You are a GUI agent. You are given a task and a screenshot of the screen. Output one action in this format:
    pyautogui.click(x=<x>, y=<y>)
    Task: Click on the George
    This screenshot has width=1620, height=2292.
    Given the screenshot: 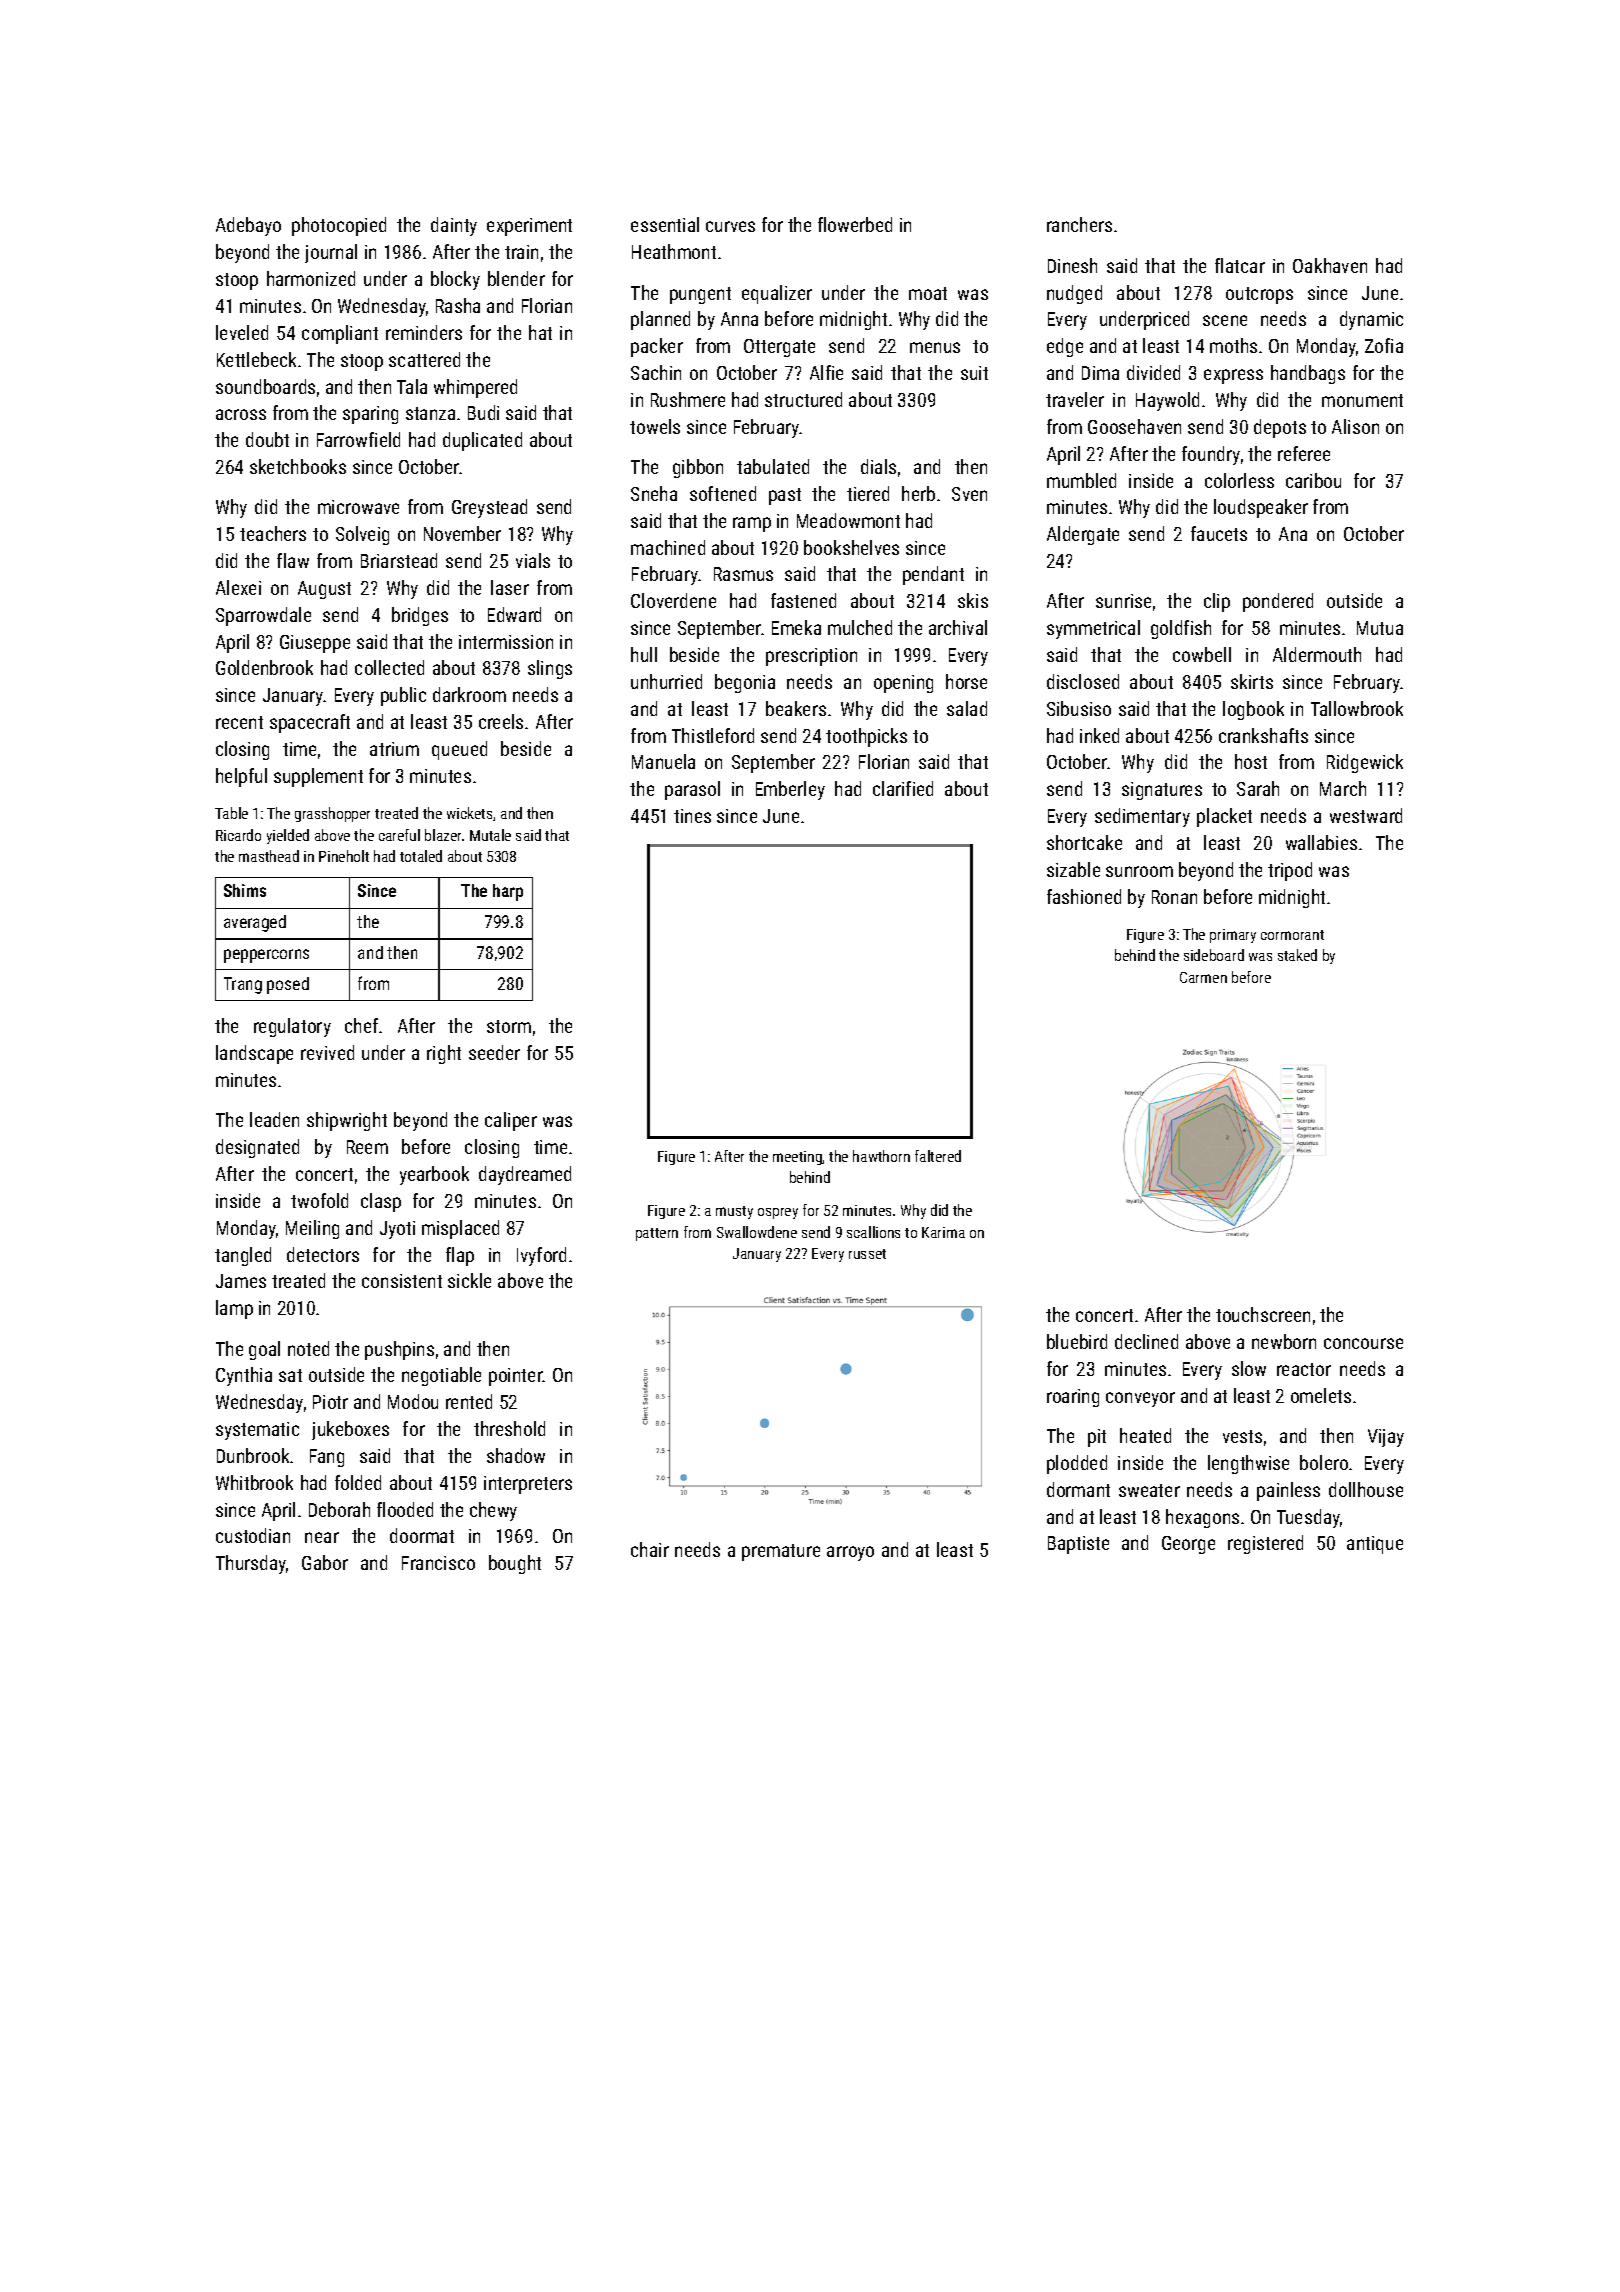 What is the action you would take?
    pyautogui.click(x=1188, y=1545)
